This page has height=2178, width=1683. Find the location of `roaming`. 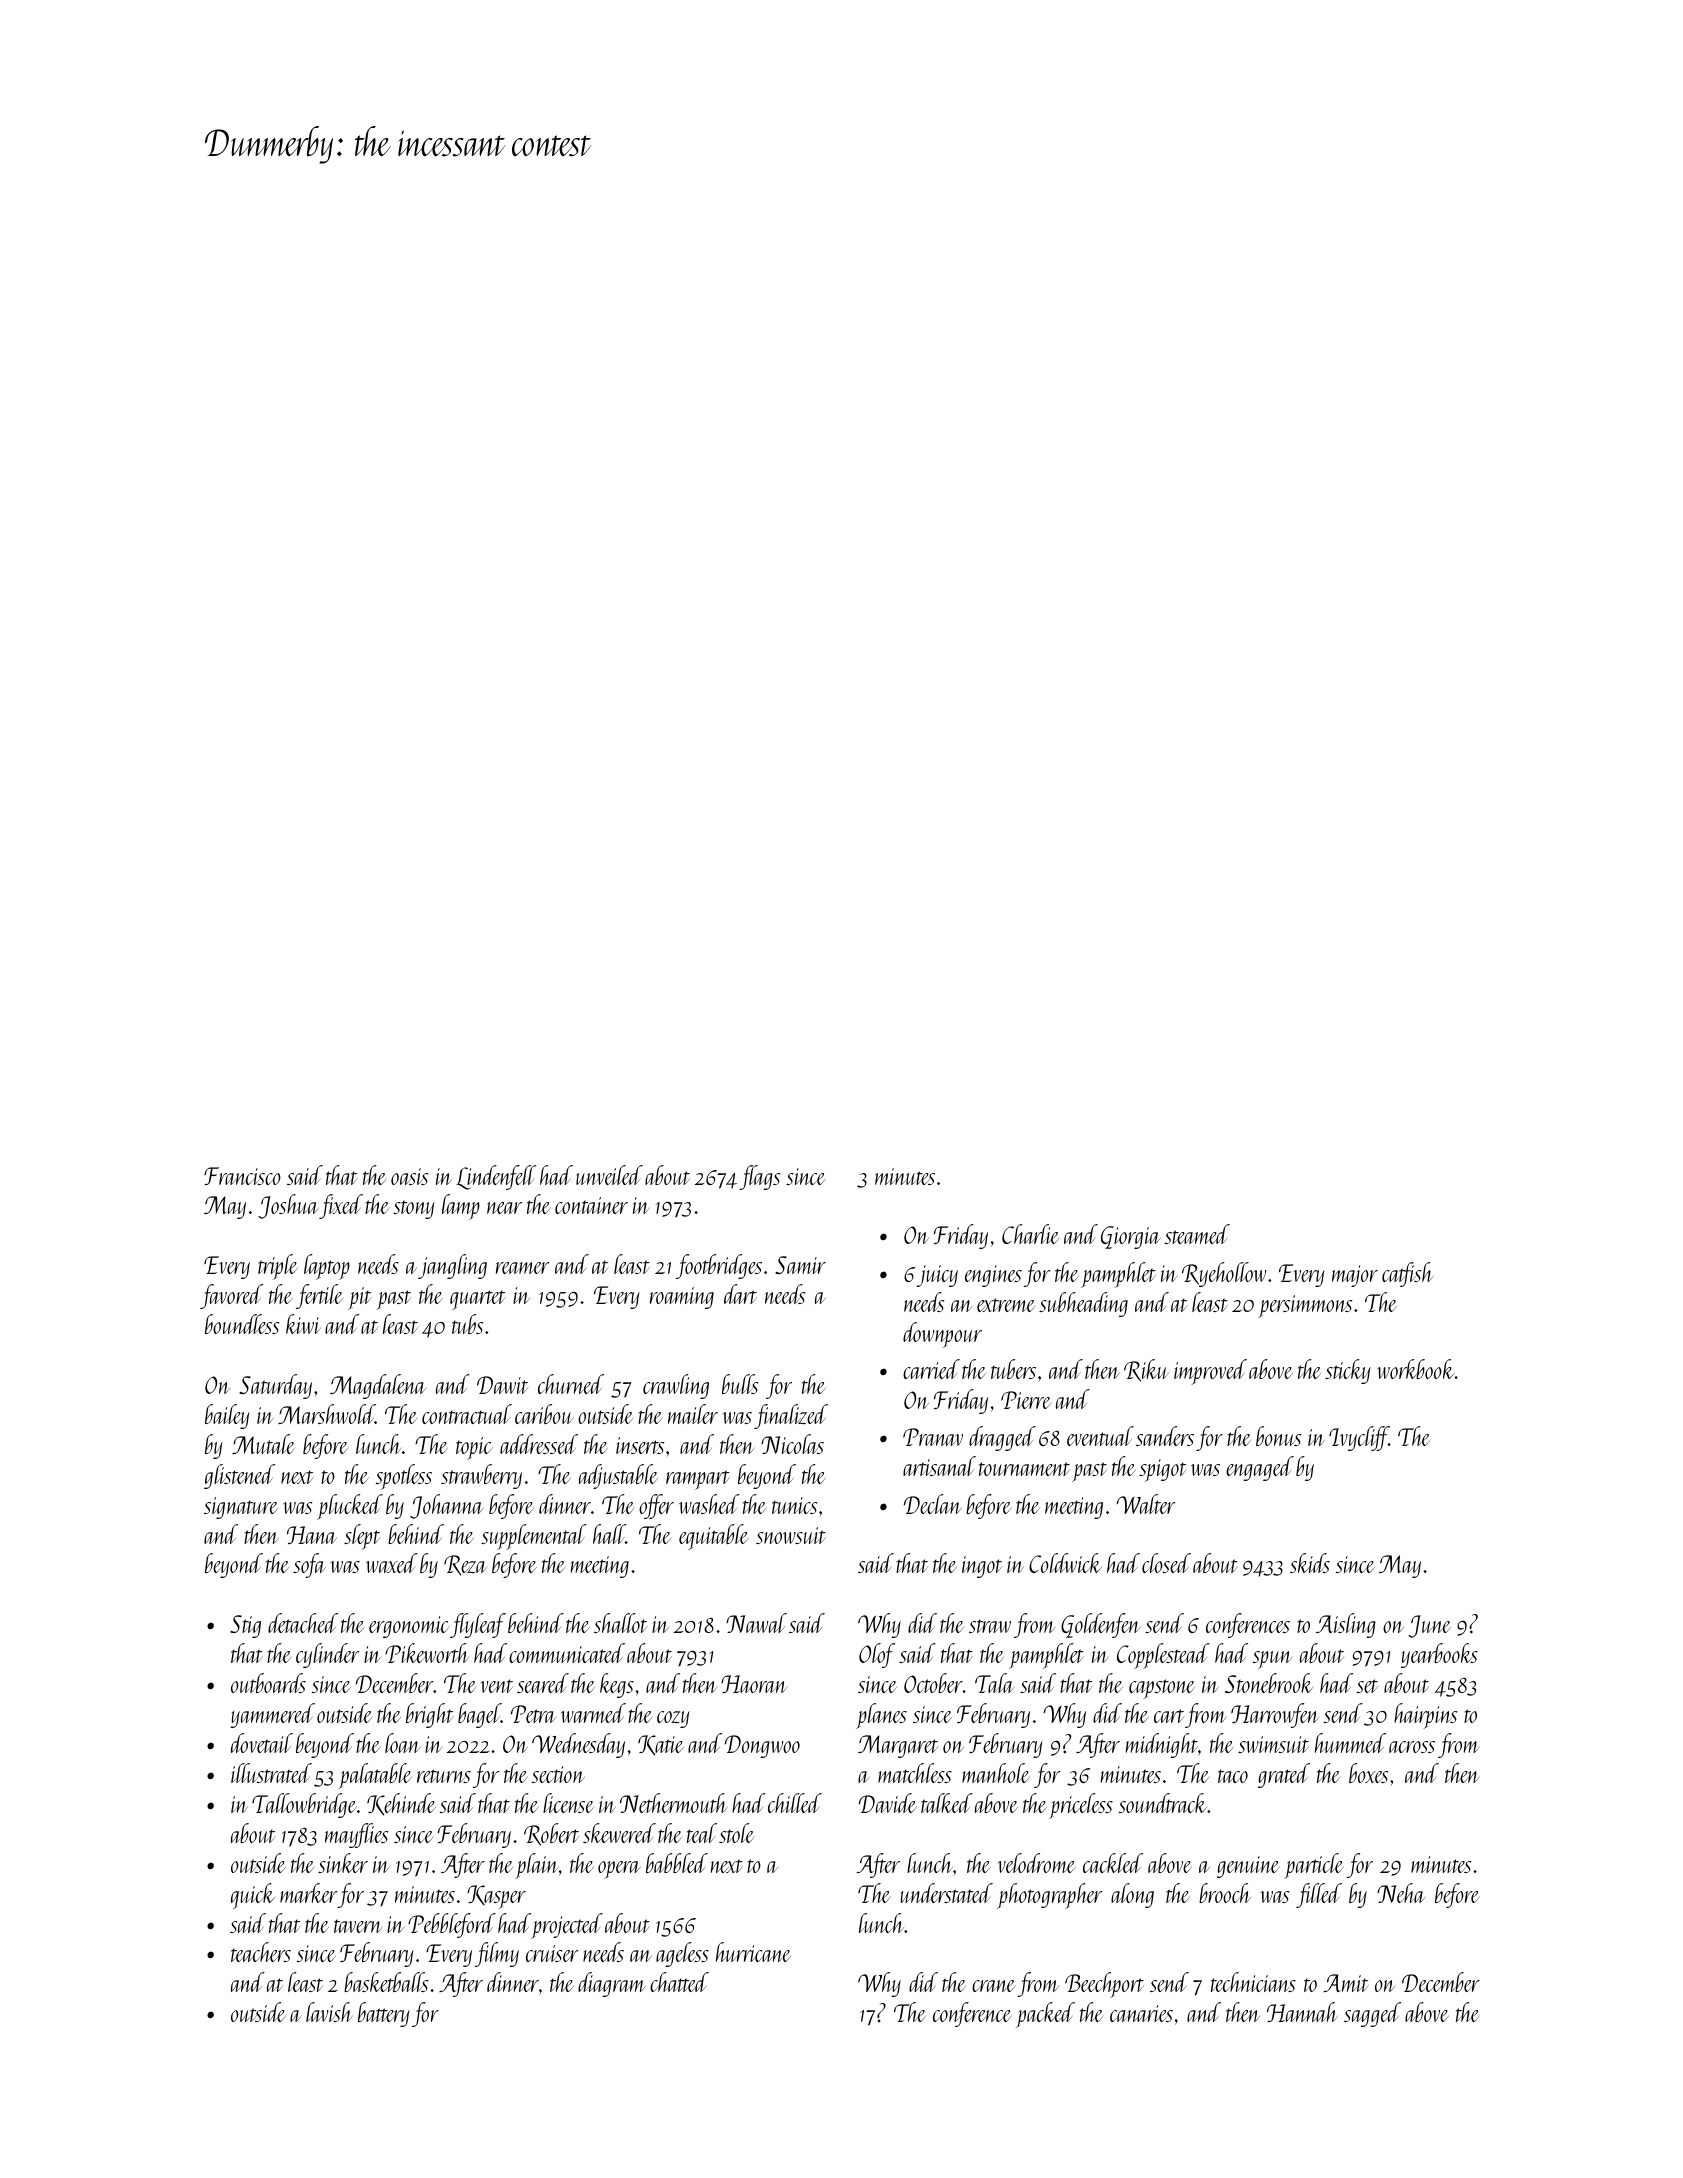

roaming is located at coordinates (682, 1298).
